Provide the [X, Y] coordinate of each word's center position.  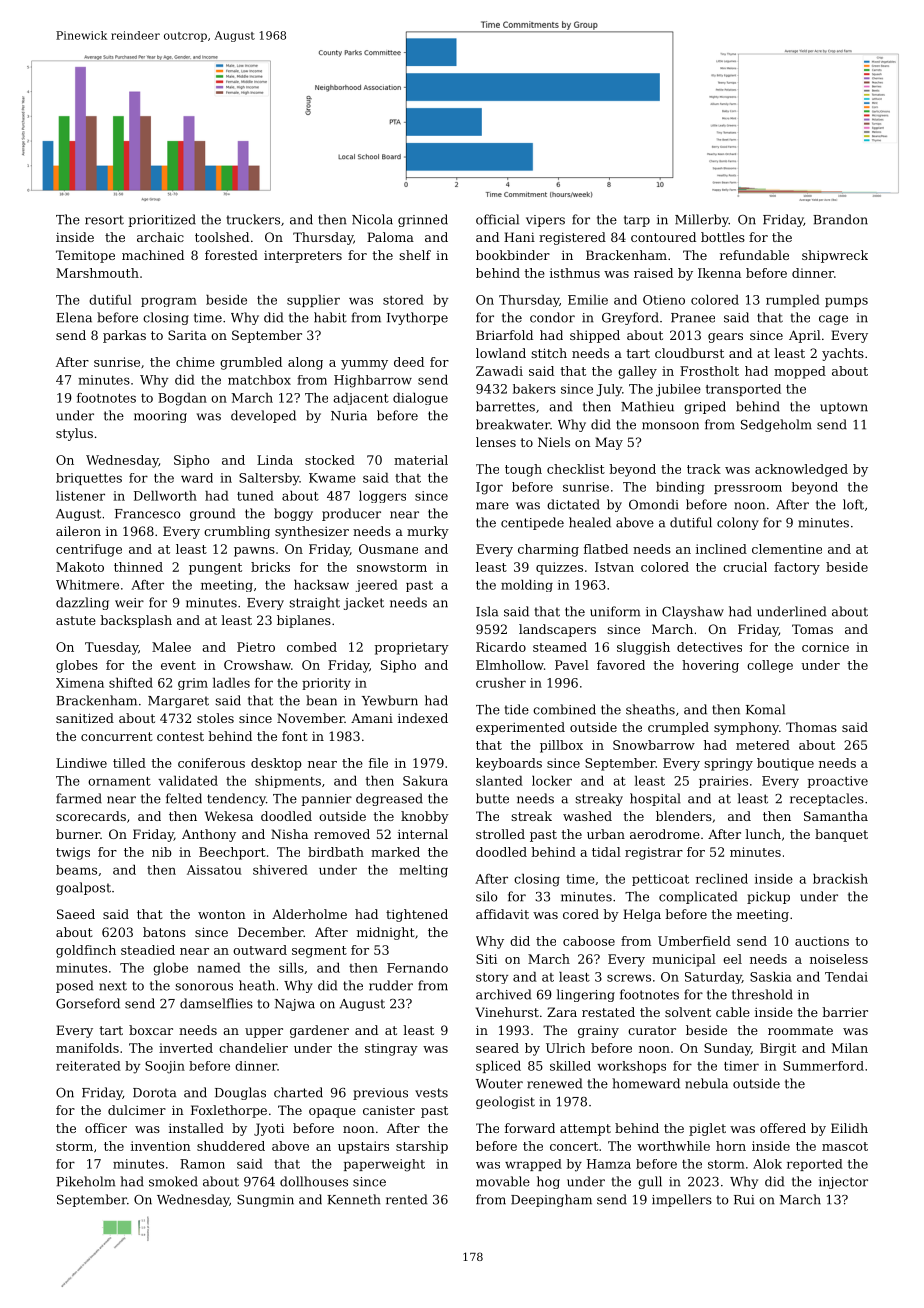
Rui [744, 1200]
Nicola [372, 219]
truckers [253, 219]
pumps [846, 302]
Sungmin [265, 1201]
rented [406, 1199]
